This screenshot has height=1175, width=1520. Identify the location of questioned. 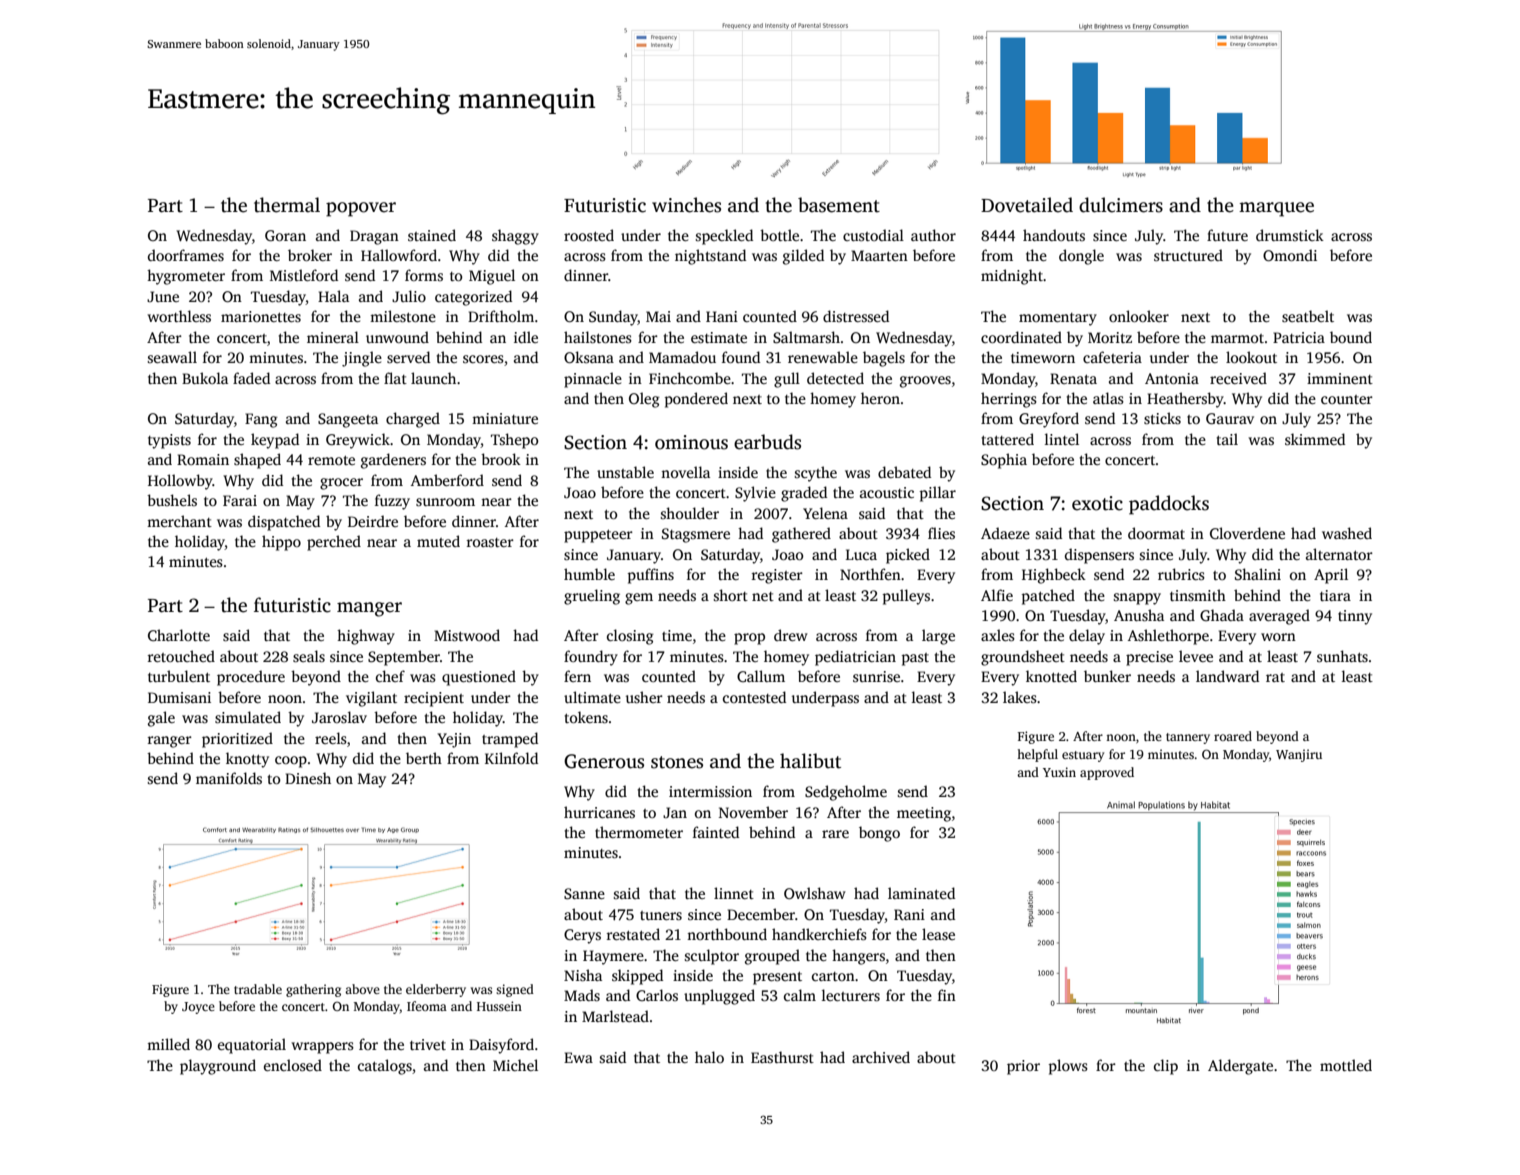
(479, 678).
